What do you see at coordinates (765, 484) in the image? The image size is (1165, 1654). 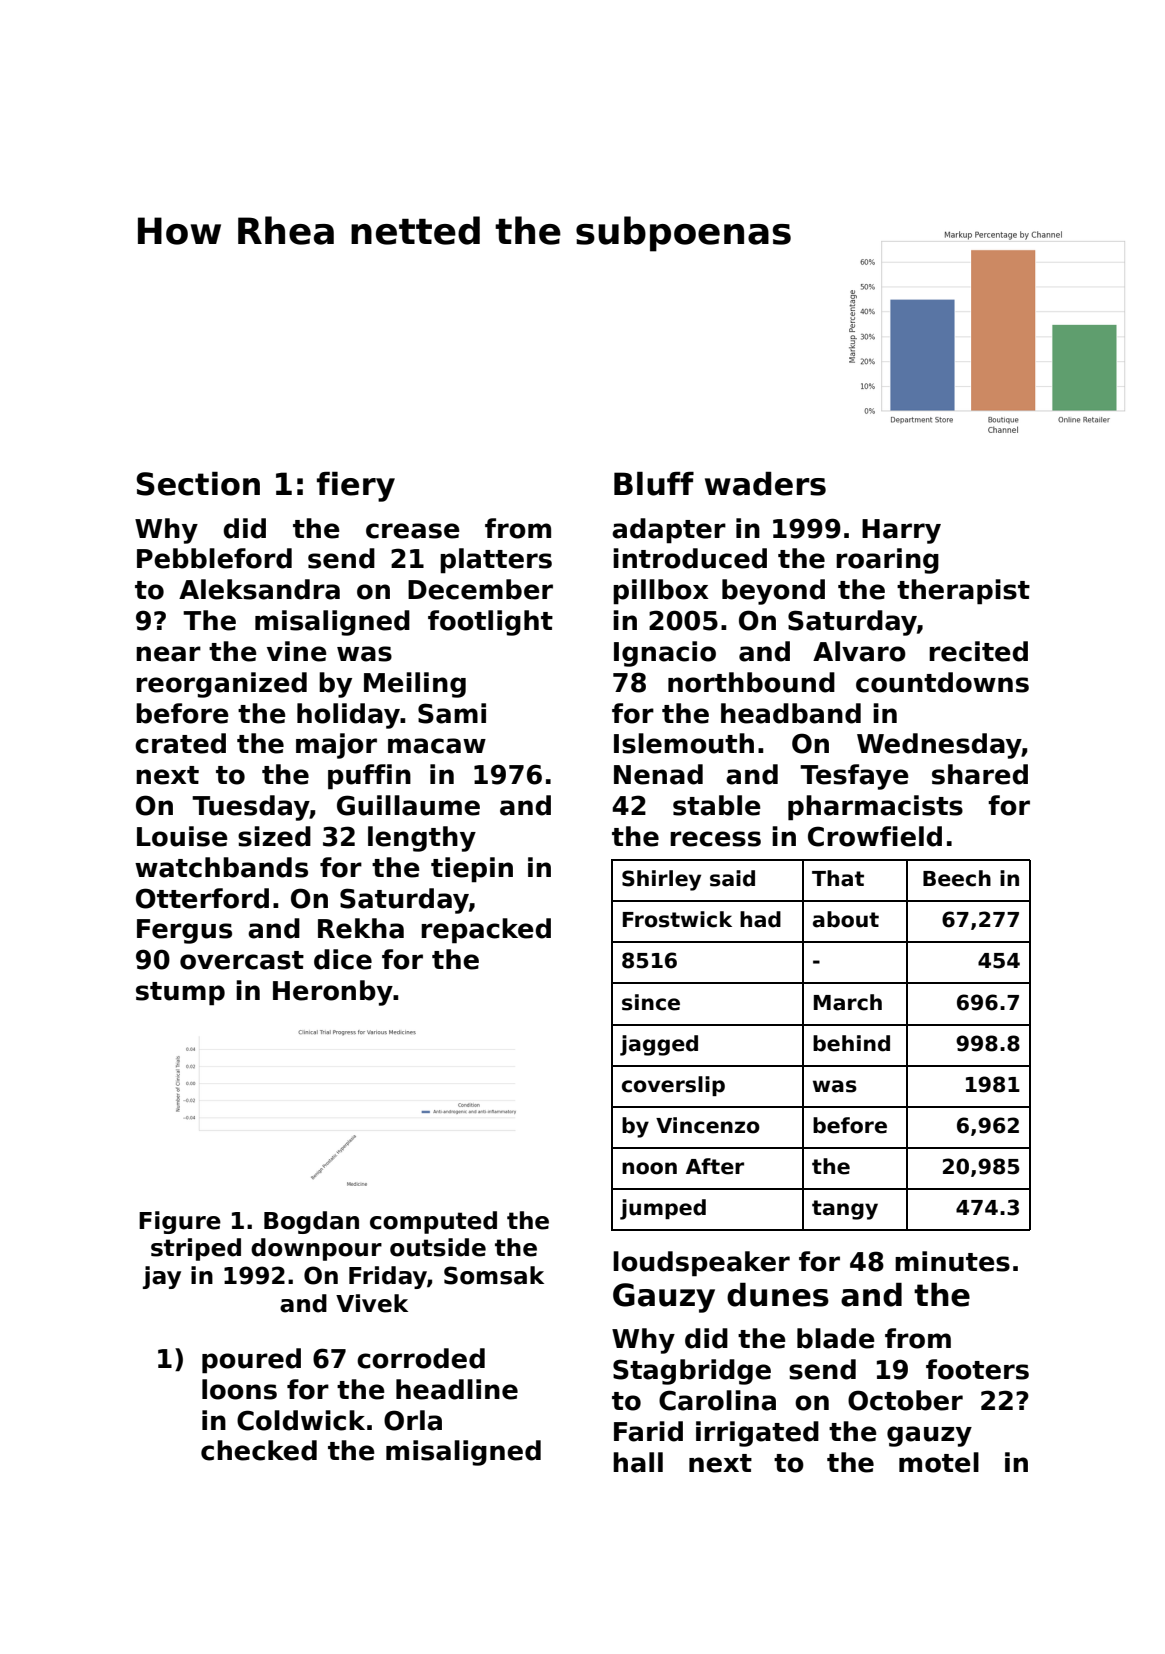 I see `waders` at bounding box center [765, 484].
